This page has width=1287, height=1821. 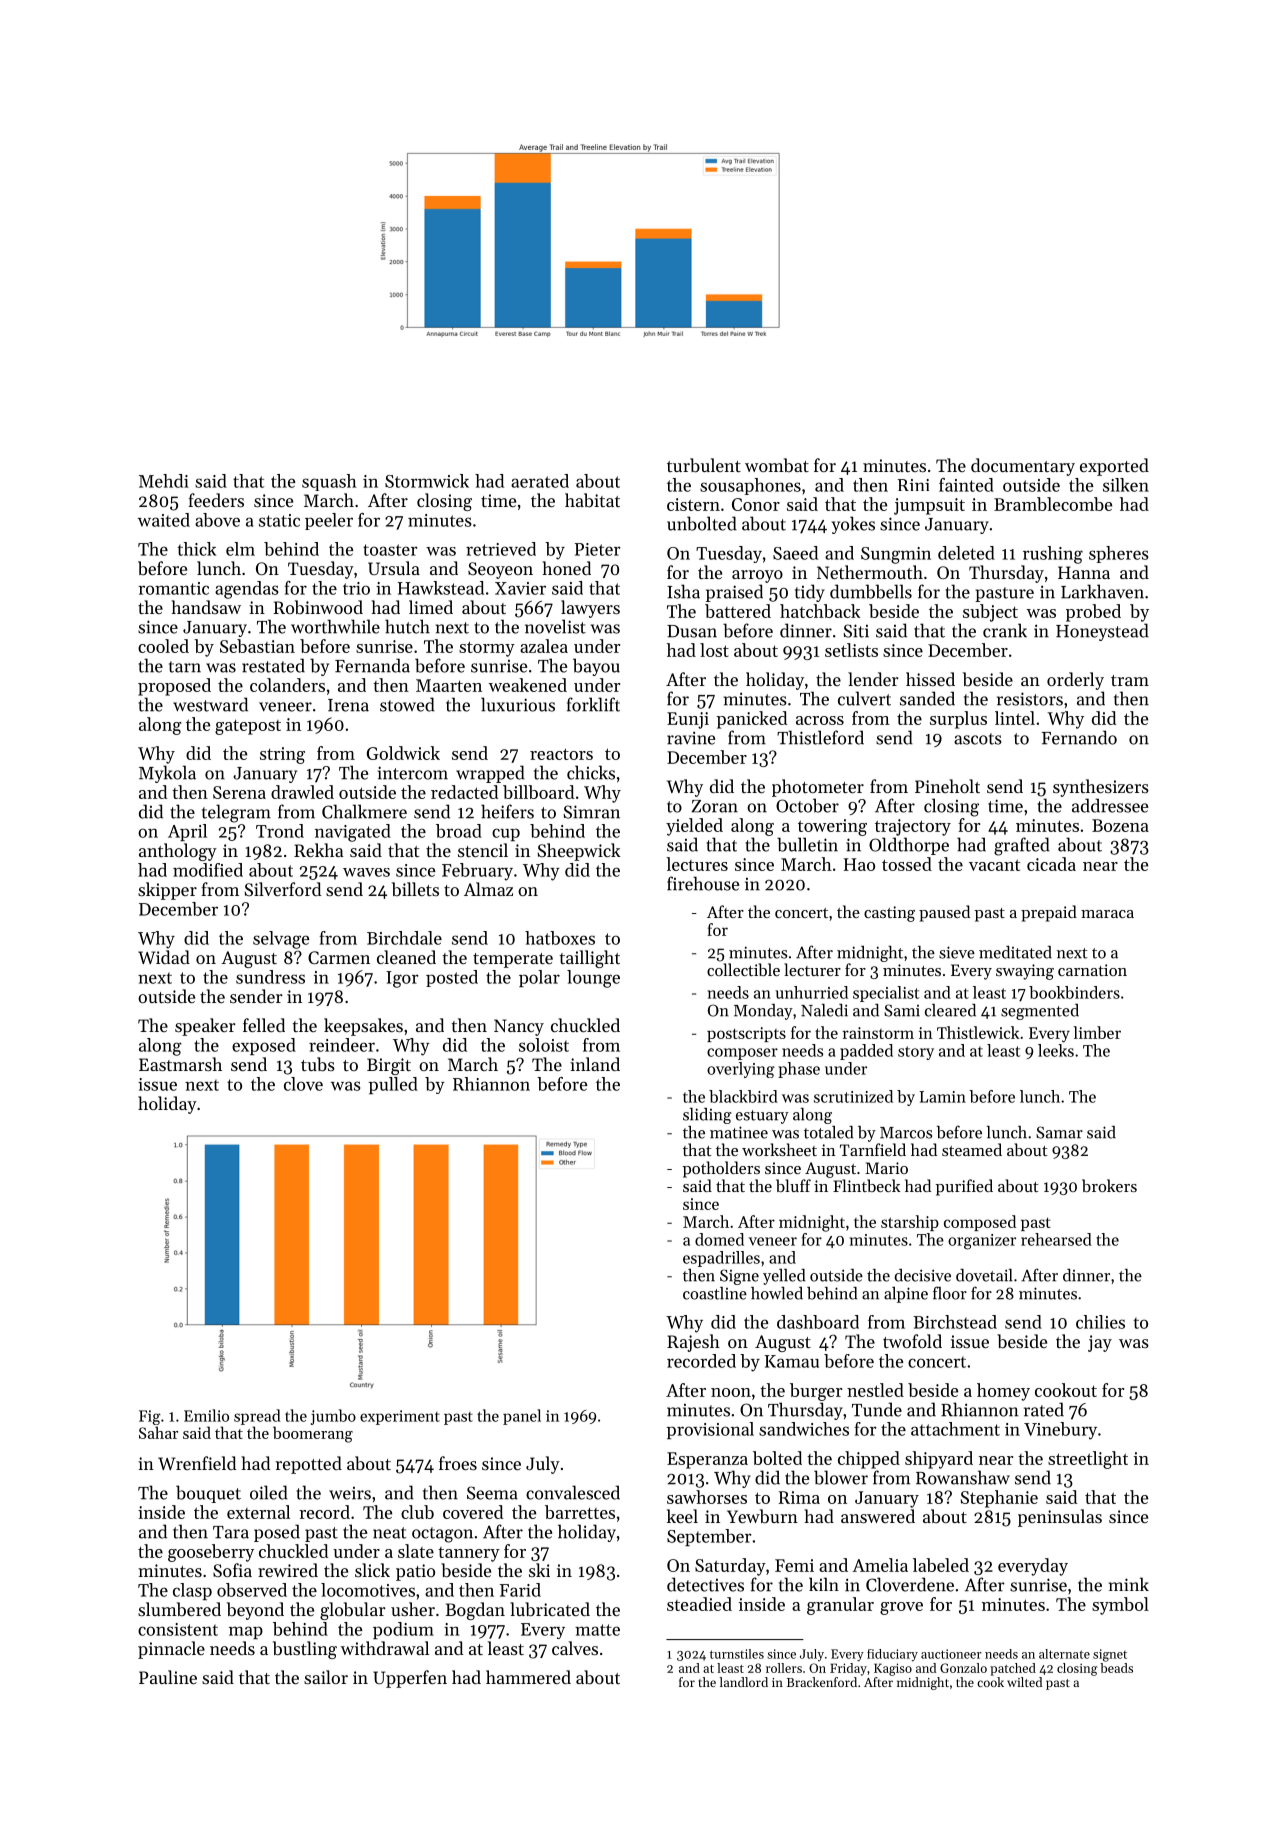 I want to click on squash, so click(x=329, y=482).
